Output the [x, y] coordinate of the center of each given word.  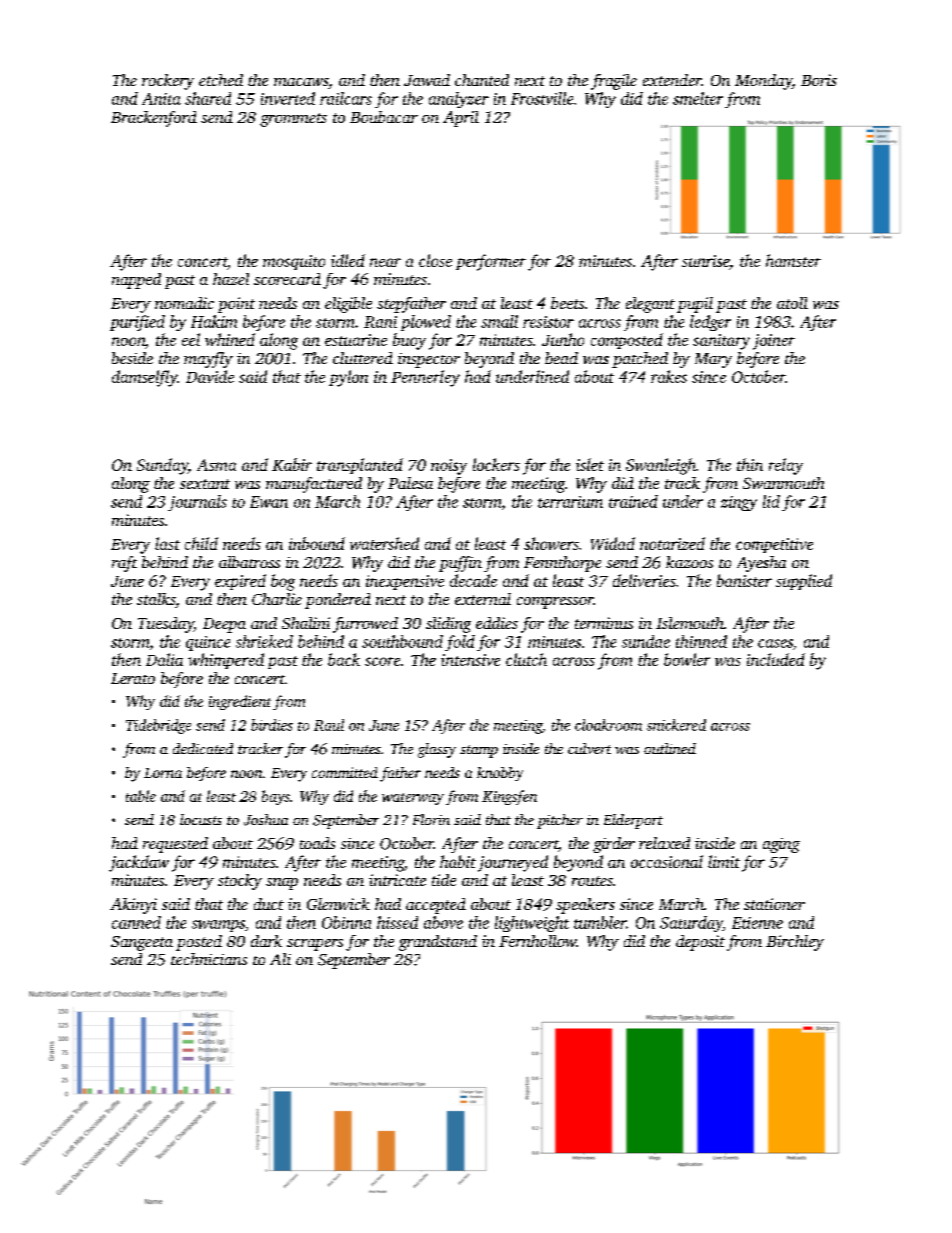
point [236, 305]
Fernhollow [538, 941]
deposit [700, 943]
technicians [209, 959]
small [499, 321]
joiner [774, 342]
